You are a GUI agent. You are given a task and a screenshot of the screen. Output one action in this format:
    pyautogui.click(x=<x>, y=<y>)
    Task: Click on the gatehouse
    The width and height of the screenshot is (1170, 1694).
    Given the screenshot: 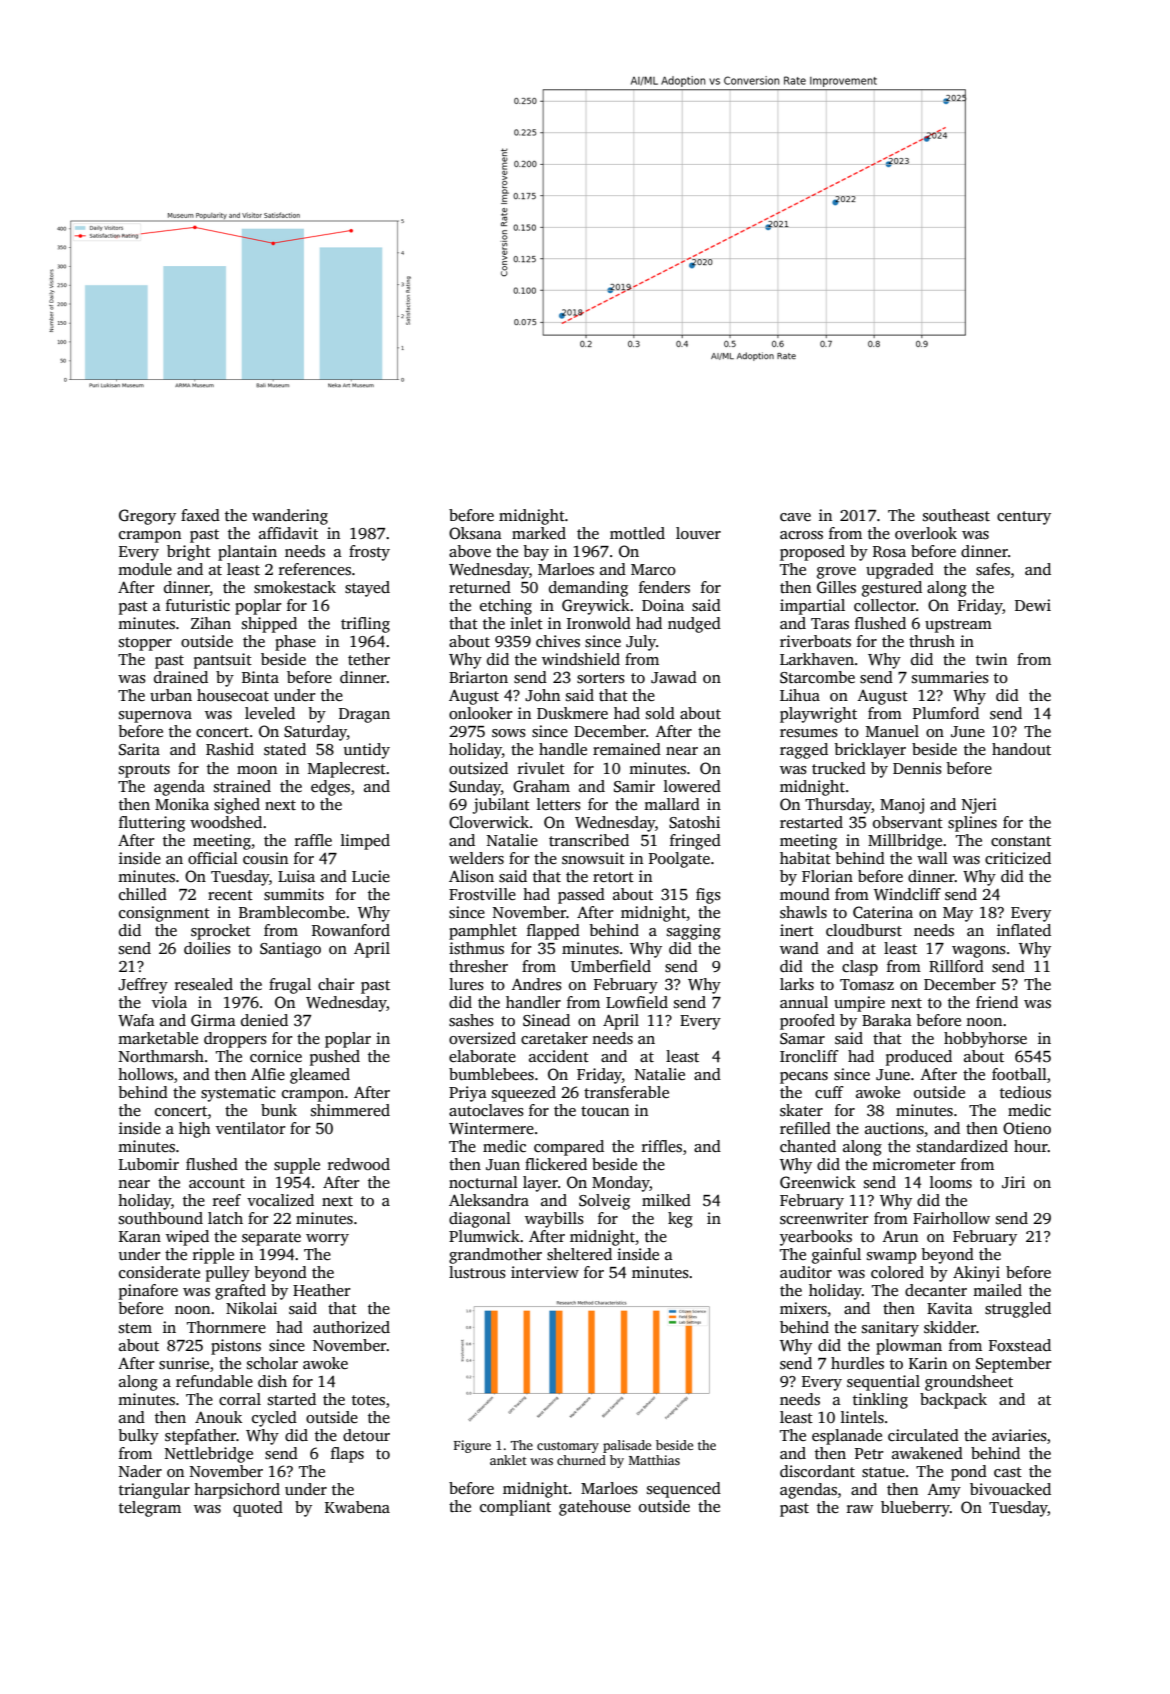 What is the action you would take?
    pyautogui.click(x=595, y=1508)
